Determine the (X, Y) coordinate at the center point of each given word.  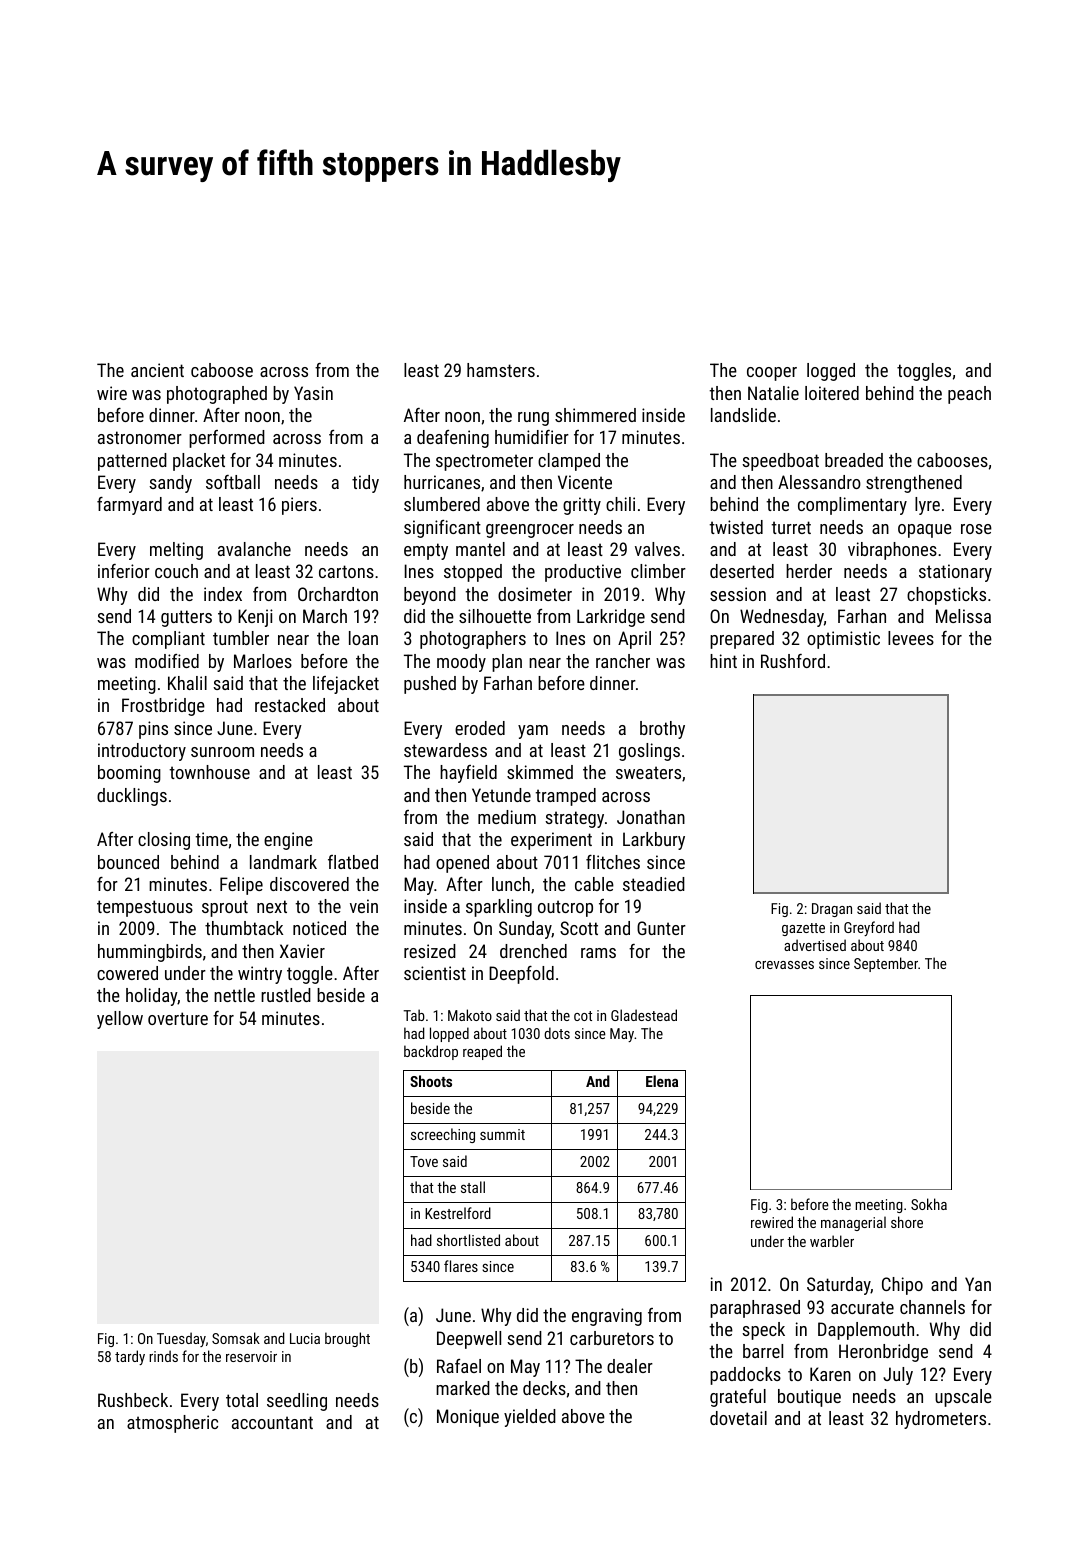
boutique (809, 1398)
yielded (530, 1418)
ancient (157, 370)
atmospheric (172, 1424)
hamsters (501, 370)
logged (831, 372)
